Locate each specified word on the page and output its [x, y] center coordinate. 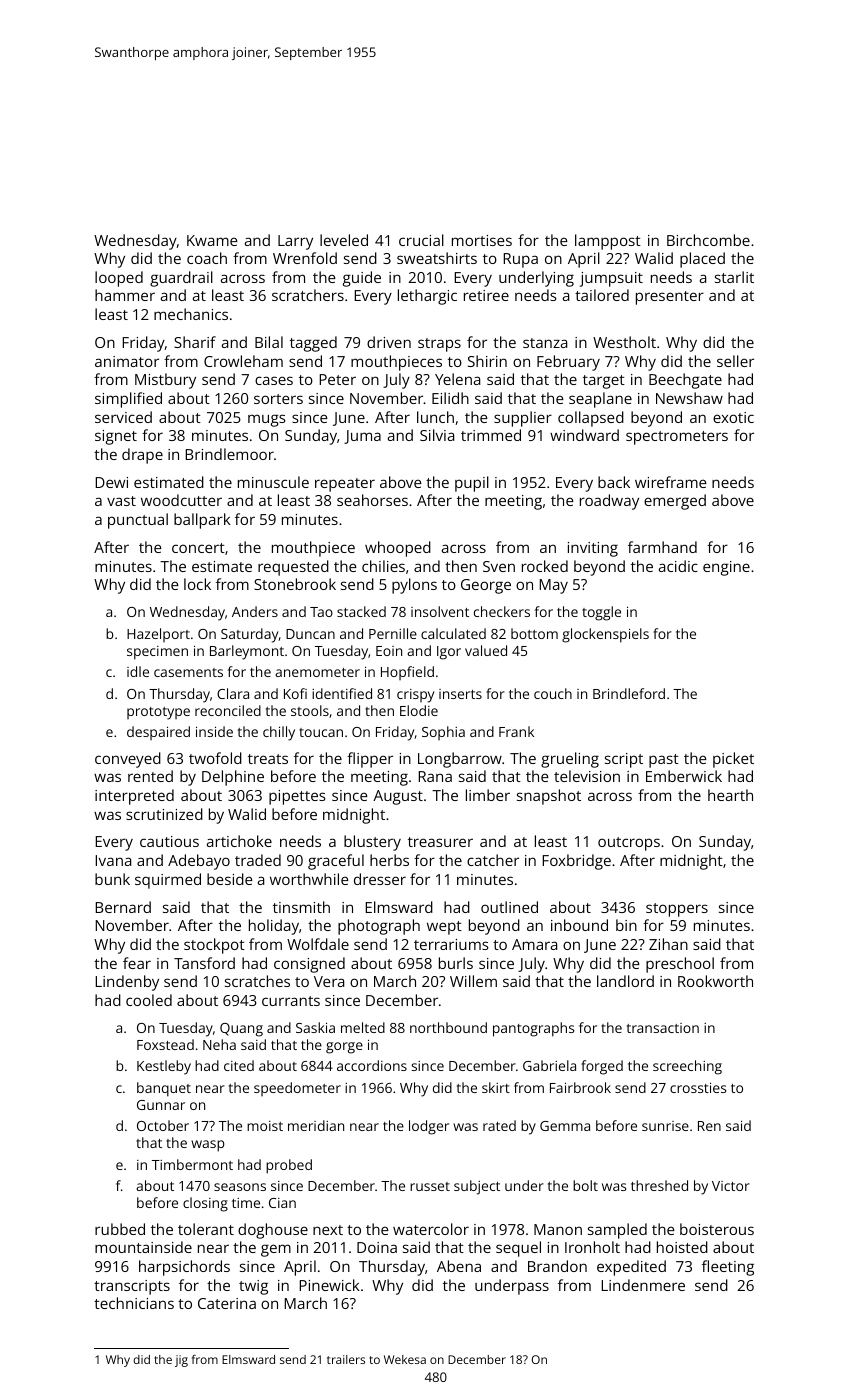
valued [486, 650]
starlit [734, 277]
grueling [570, 760]
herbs [389, 860]
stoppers [677, 910]
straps [439, 345]
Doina [377, 1247]
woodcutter [181, 500]
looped [119, 279]
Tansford [204, 963]
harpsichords [184, 1268]
